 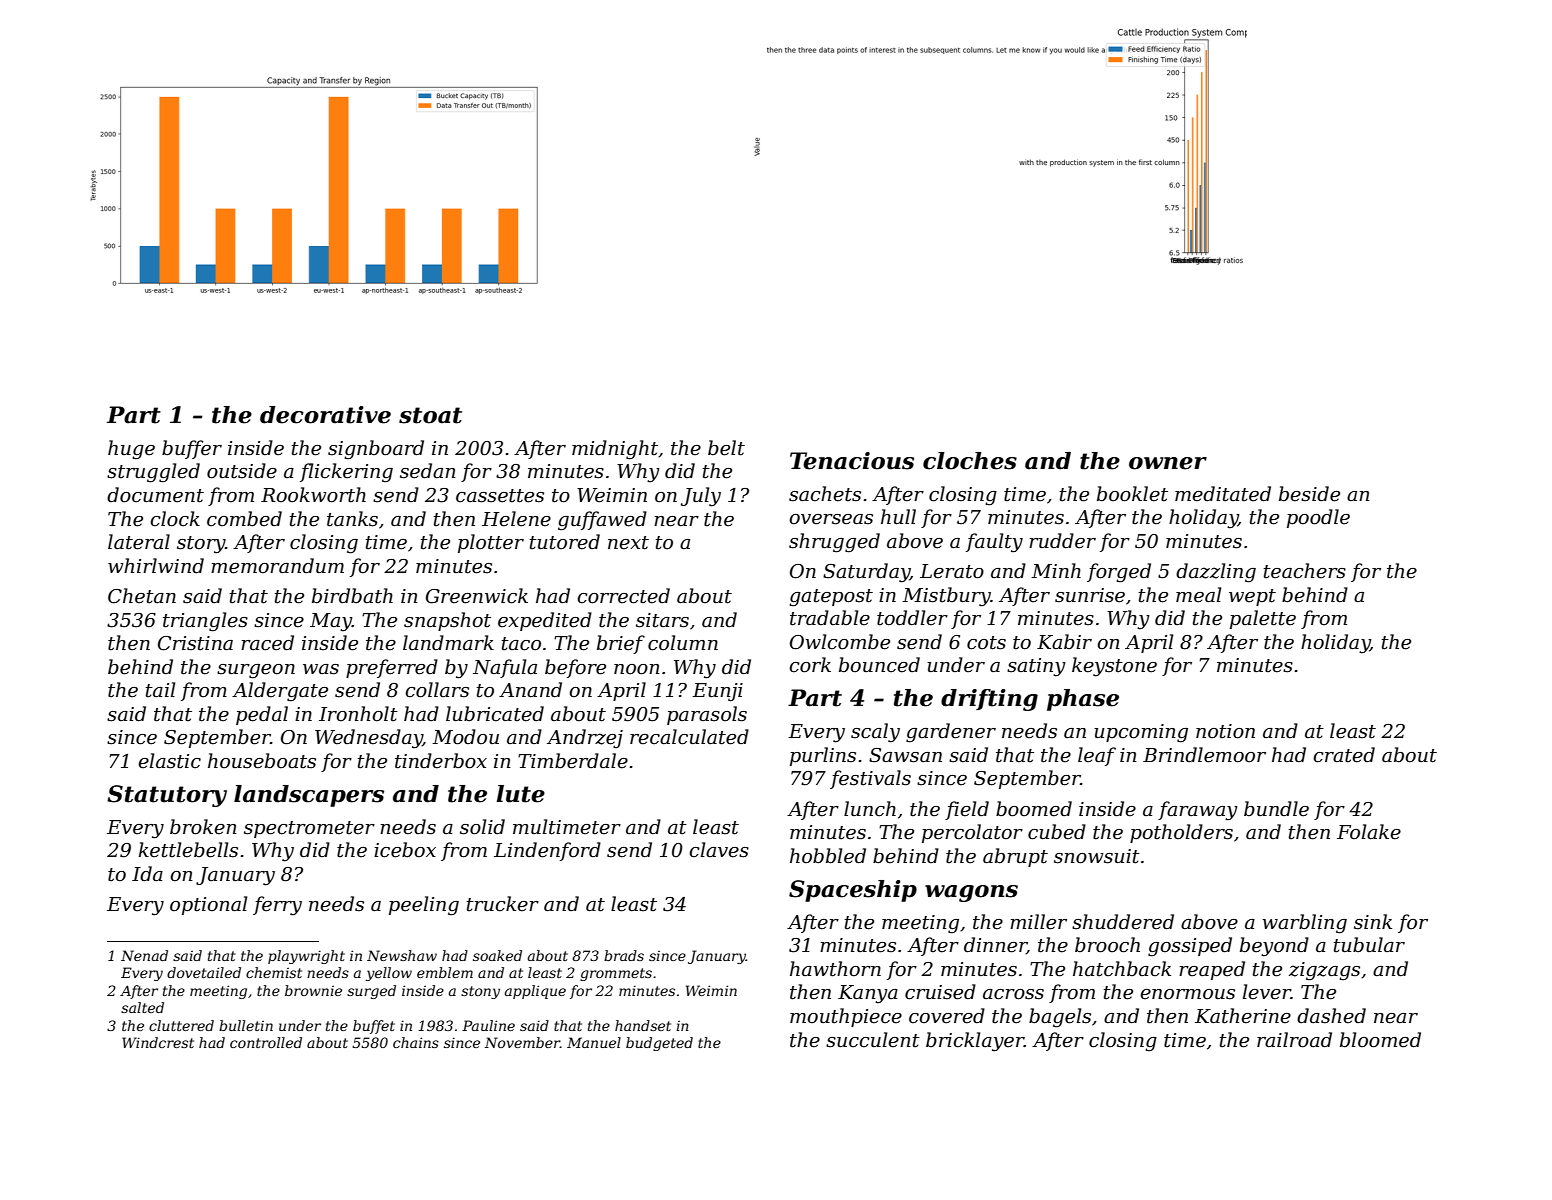 What do you see at coordinates (158, 1042) in the document?
I see `Windcrest` at bounding box center [158, 1042].
